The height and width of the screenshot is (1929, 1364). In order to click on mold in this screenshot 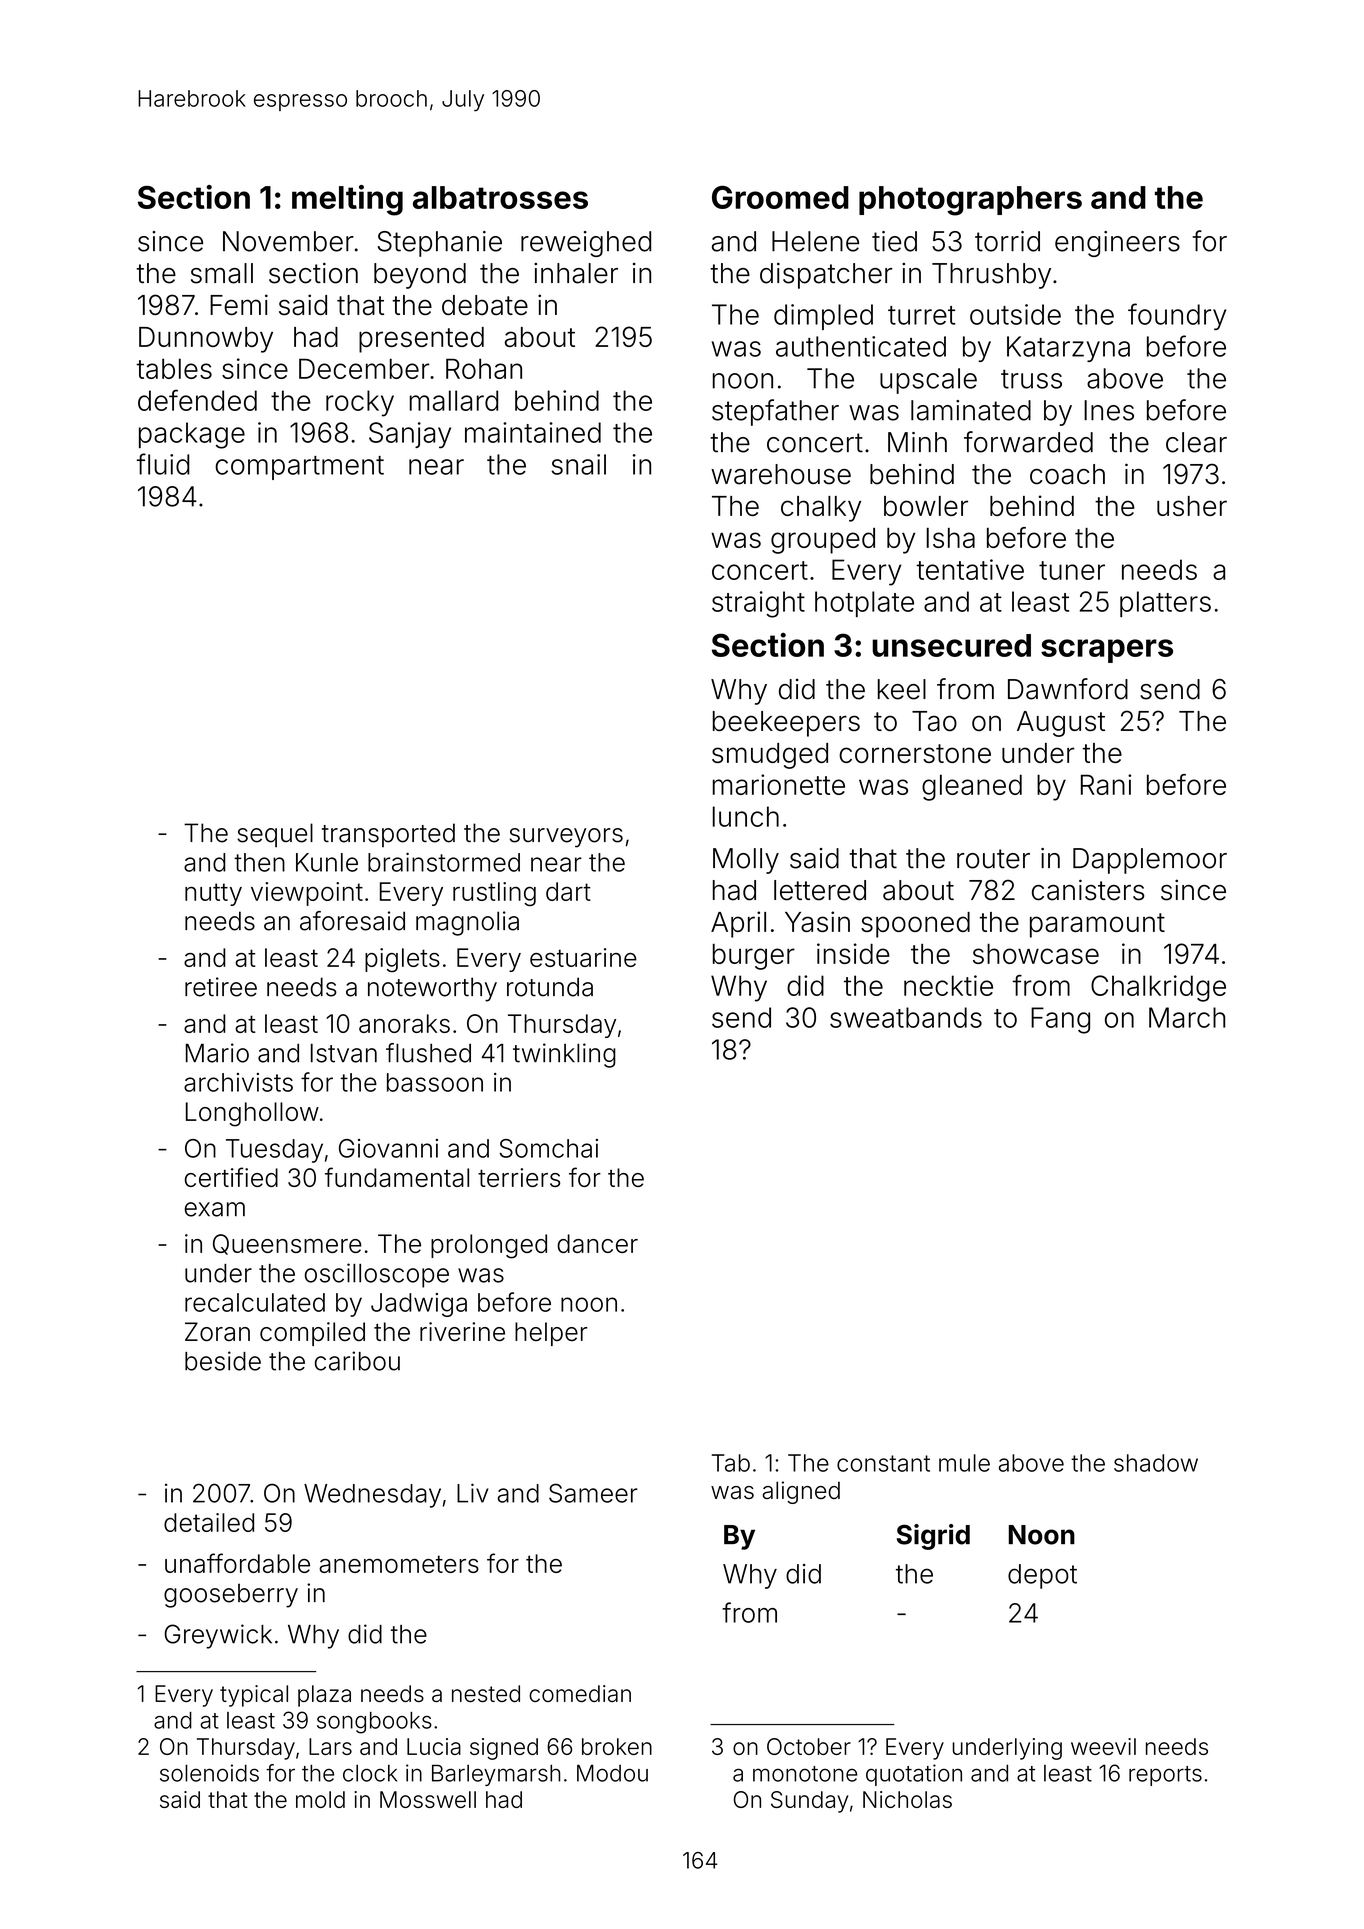, I will do `click(320, 1799)`.
